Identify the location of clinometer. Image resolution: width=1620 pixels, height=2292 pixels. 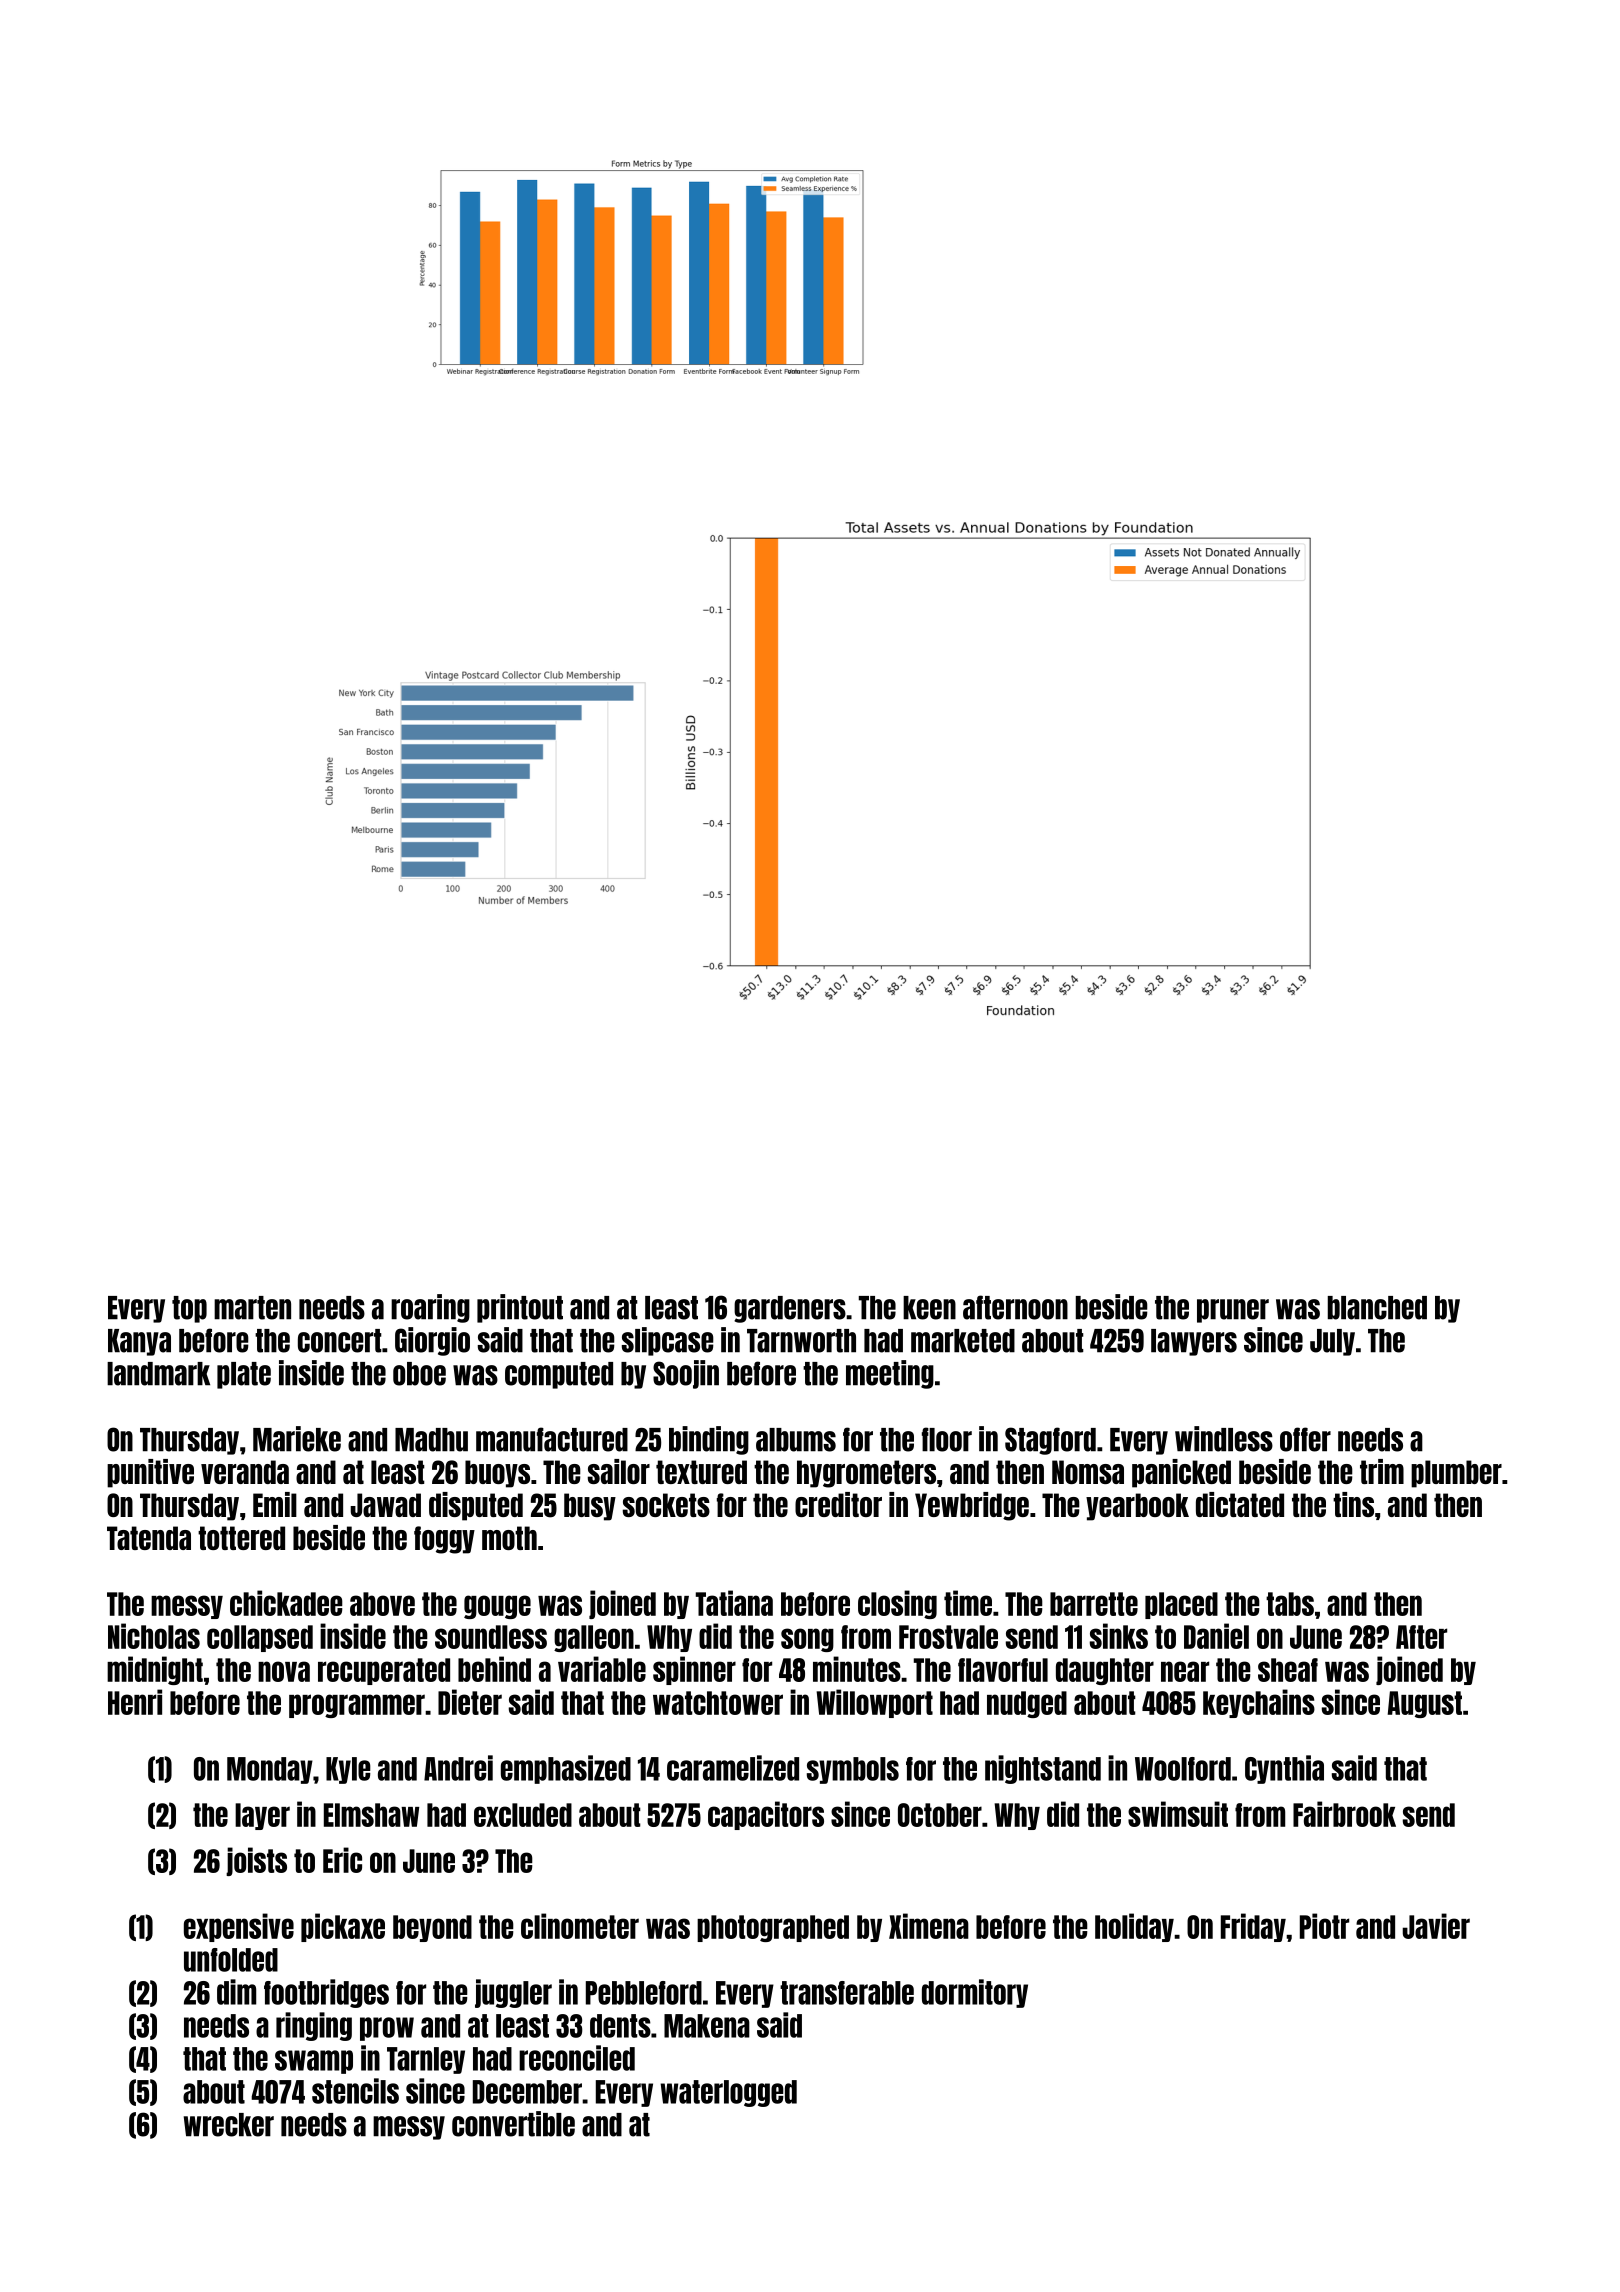
(580, 1926).
